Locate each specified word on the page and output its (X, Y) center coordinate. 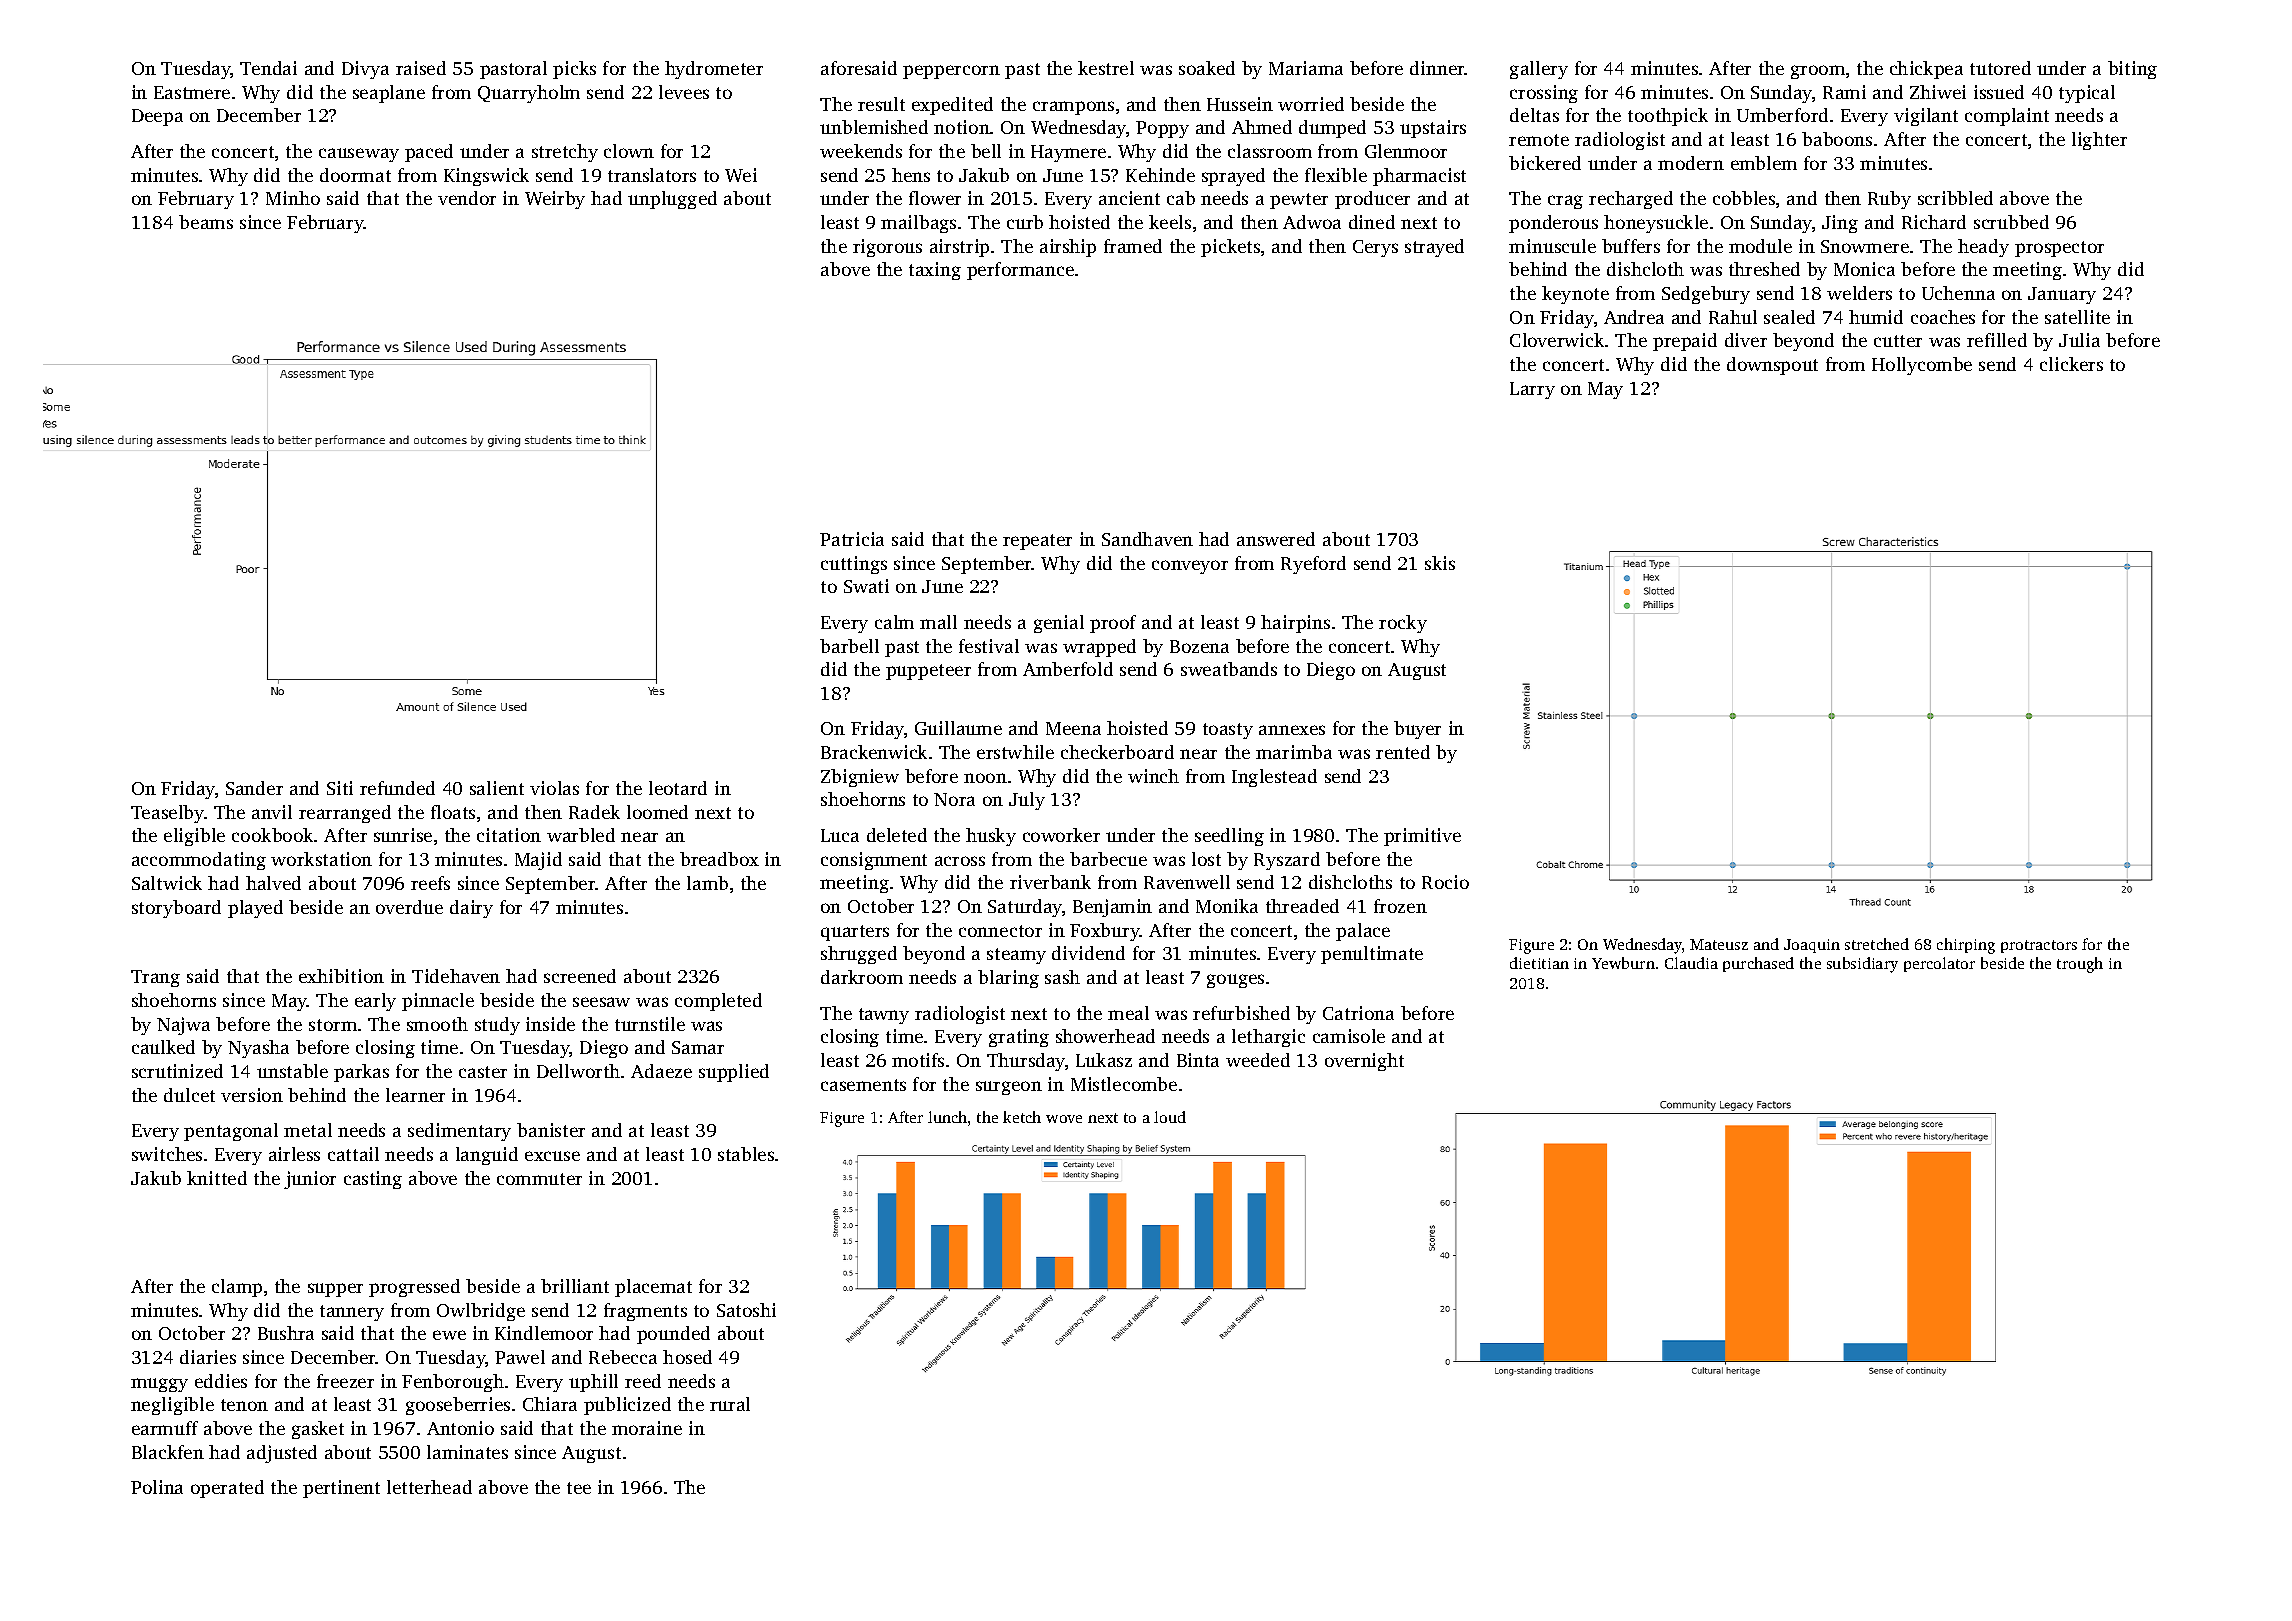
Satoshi (746, 1310)
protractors (2039, 946)
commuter (539, 1179)
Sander (254, 788)
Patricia (852, 539)
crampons (1073, 108)
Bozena (1199, 646)
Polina (157, 1487)
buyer (1417, 730)
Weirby (555, 200)
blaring (1008, 979)
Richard (1934, 222)
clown (629, 151)
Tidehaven (456, 976)
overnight (1364, 1062)
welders (1859, 293)
